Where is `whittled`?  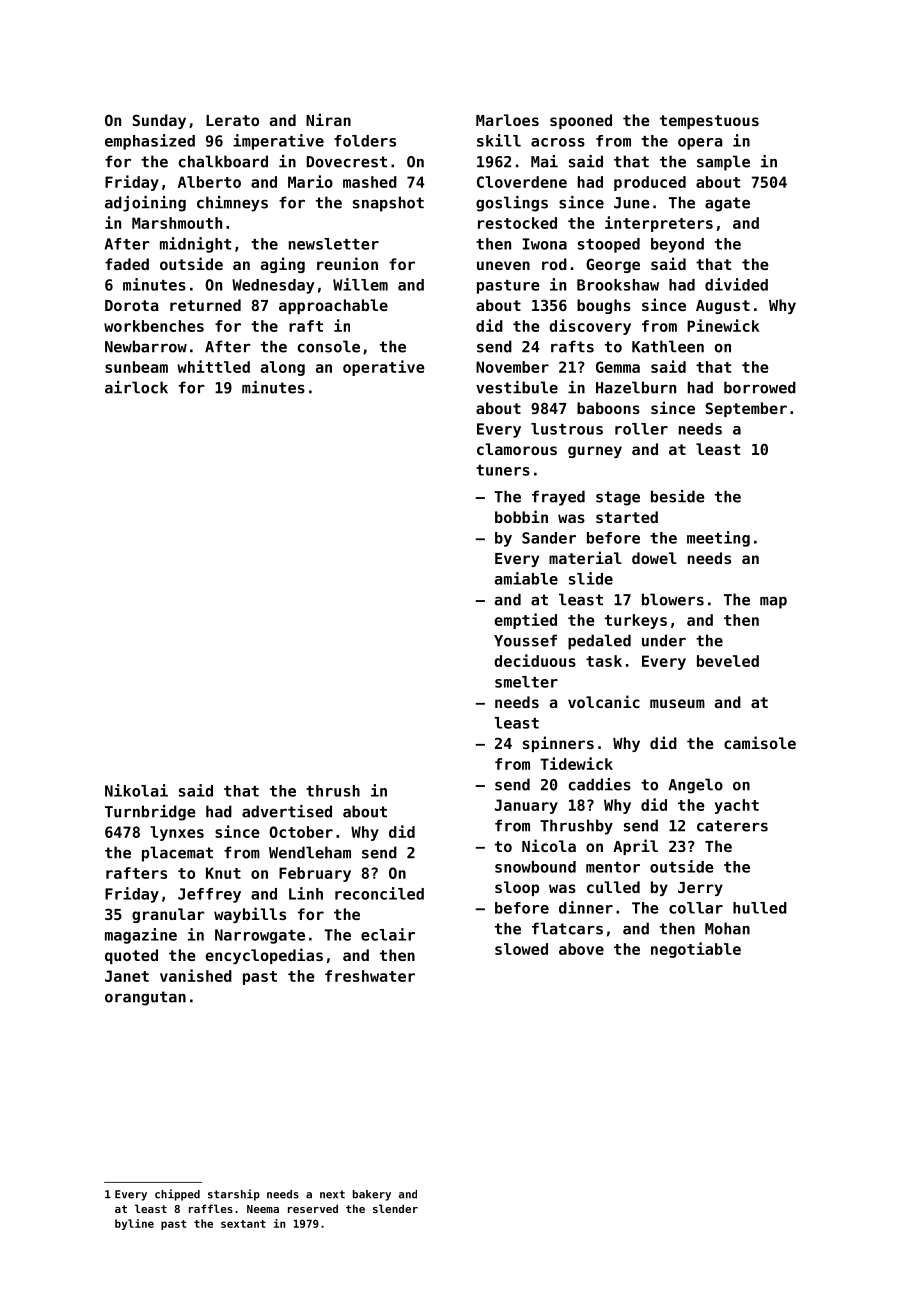
whittled is located at coordinates (213, 366).
